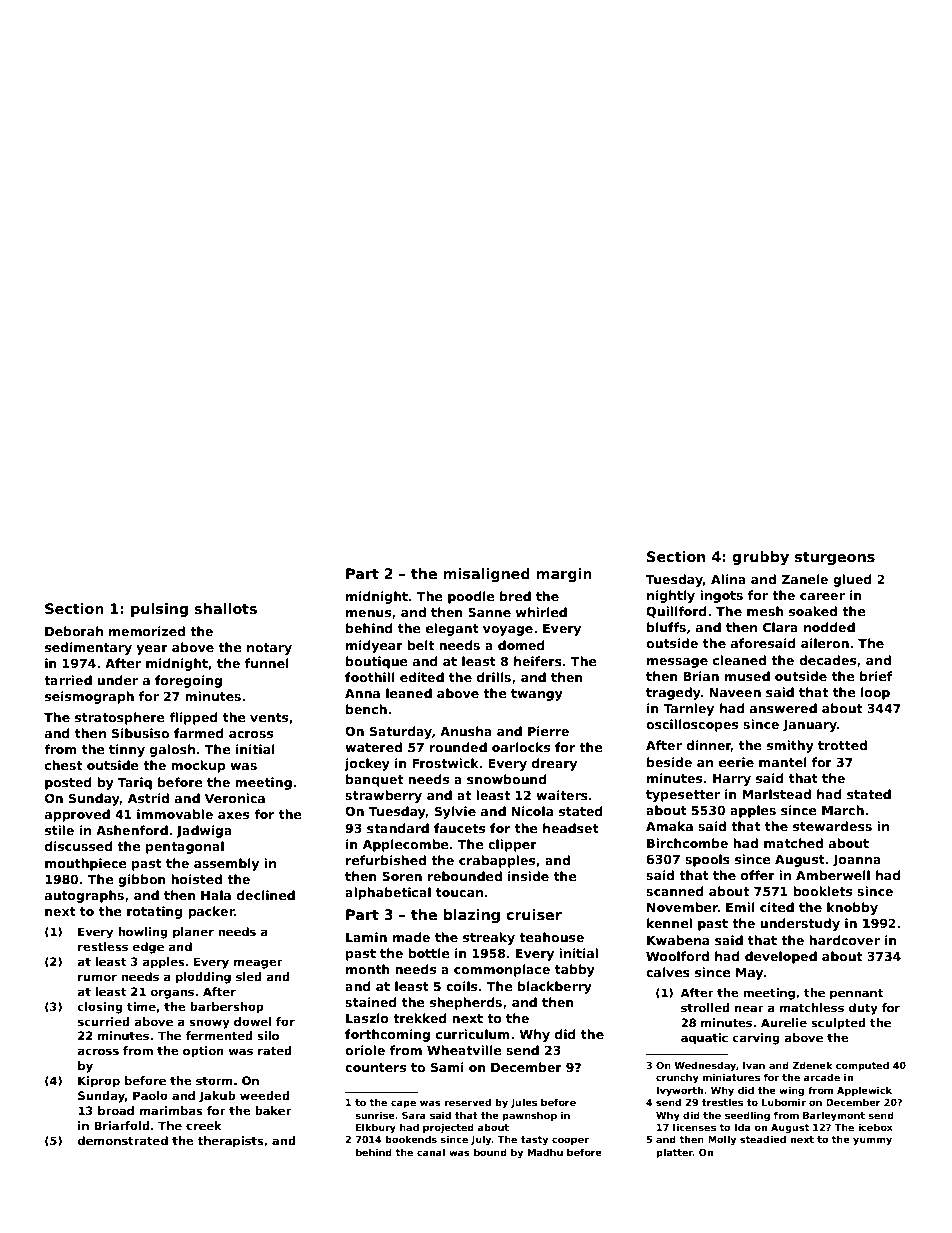 This image has width=952, height=1233. What do you see at coordinates (683, 796) in the image?
I see `typesetter` at bounding box center [683, 796].
